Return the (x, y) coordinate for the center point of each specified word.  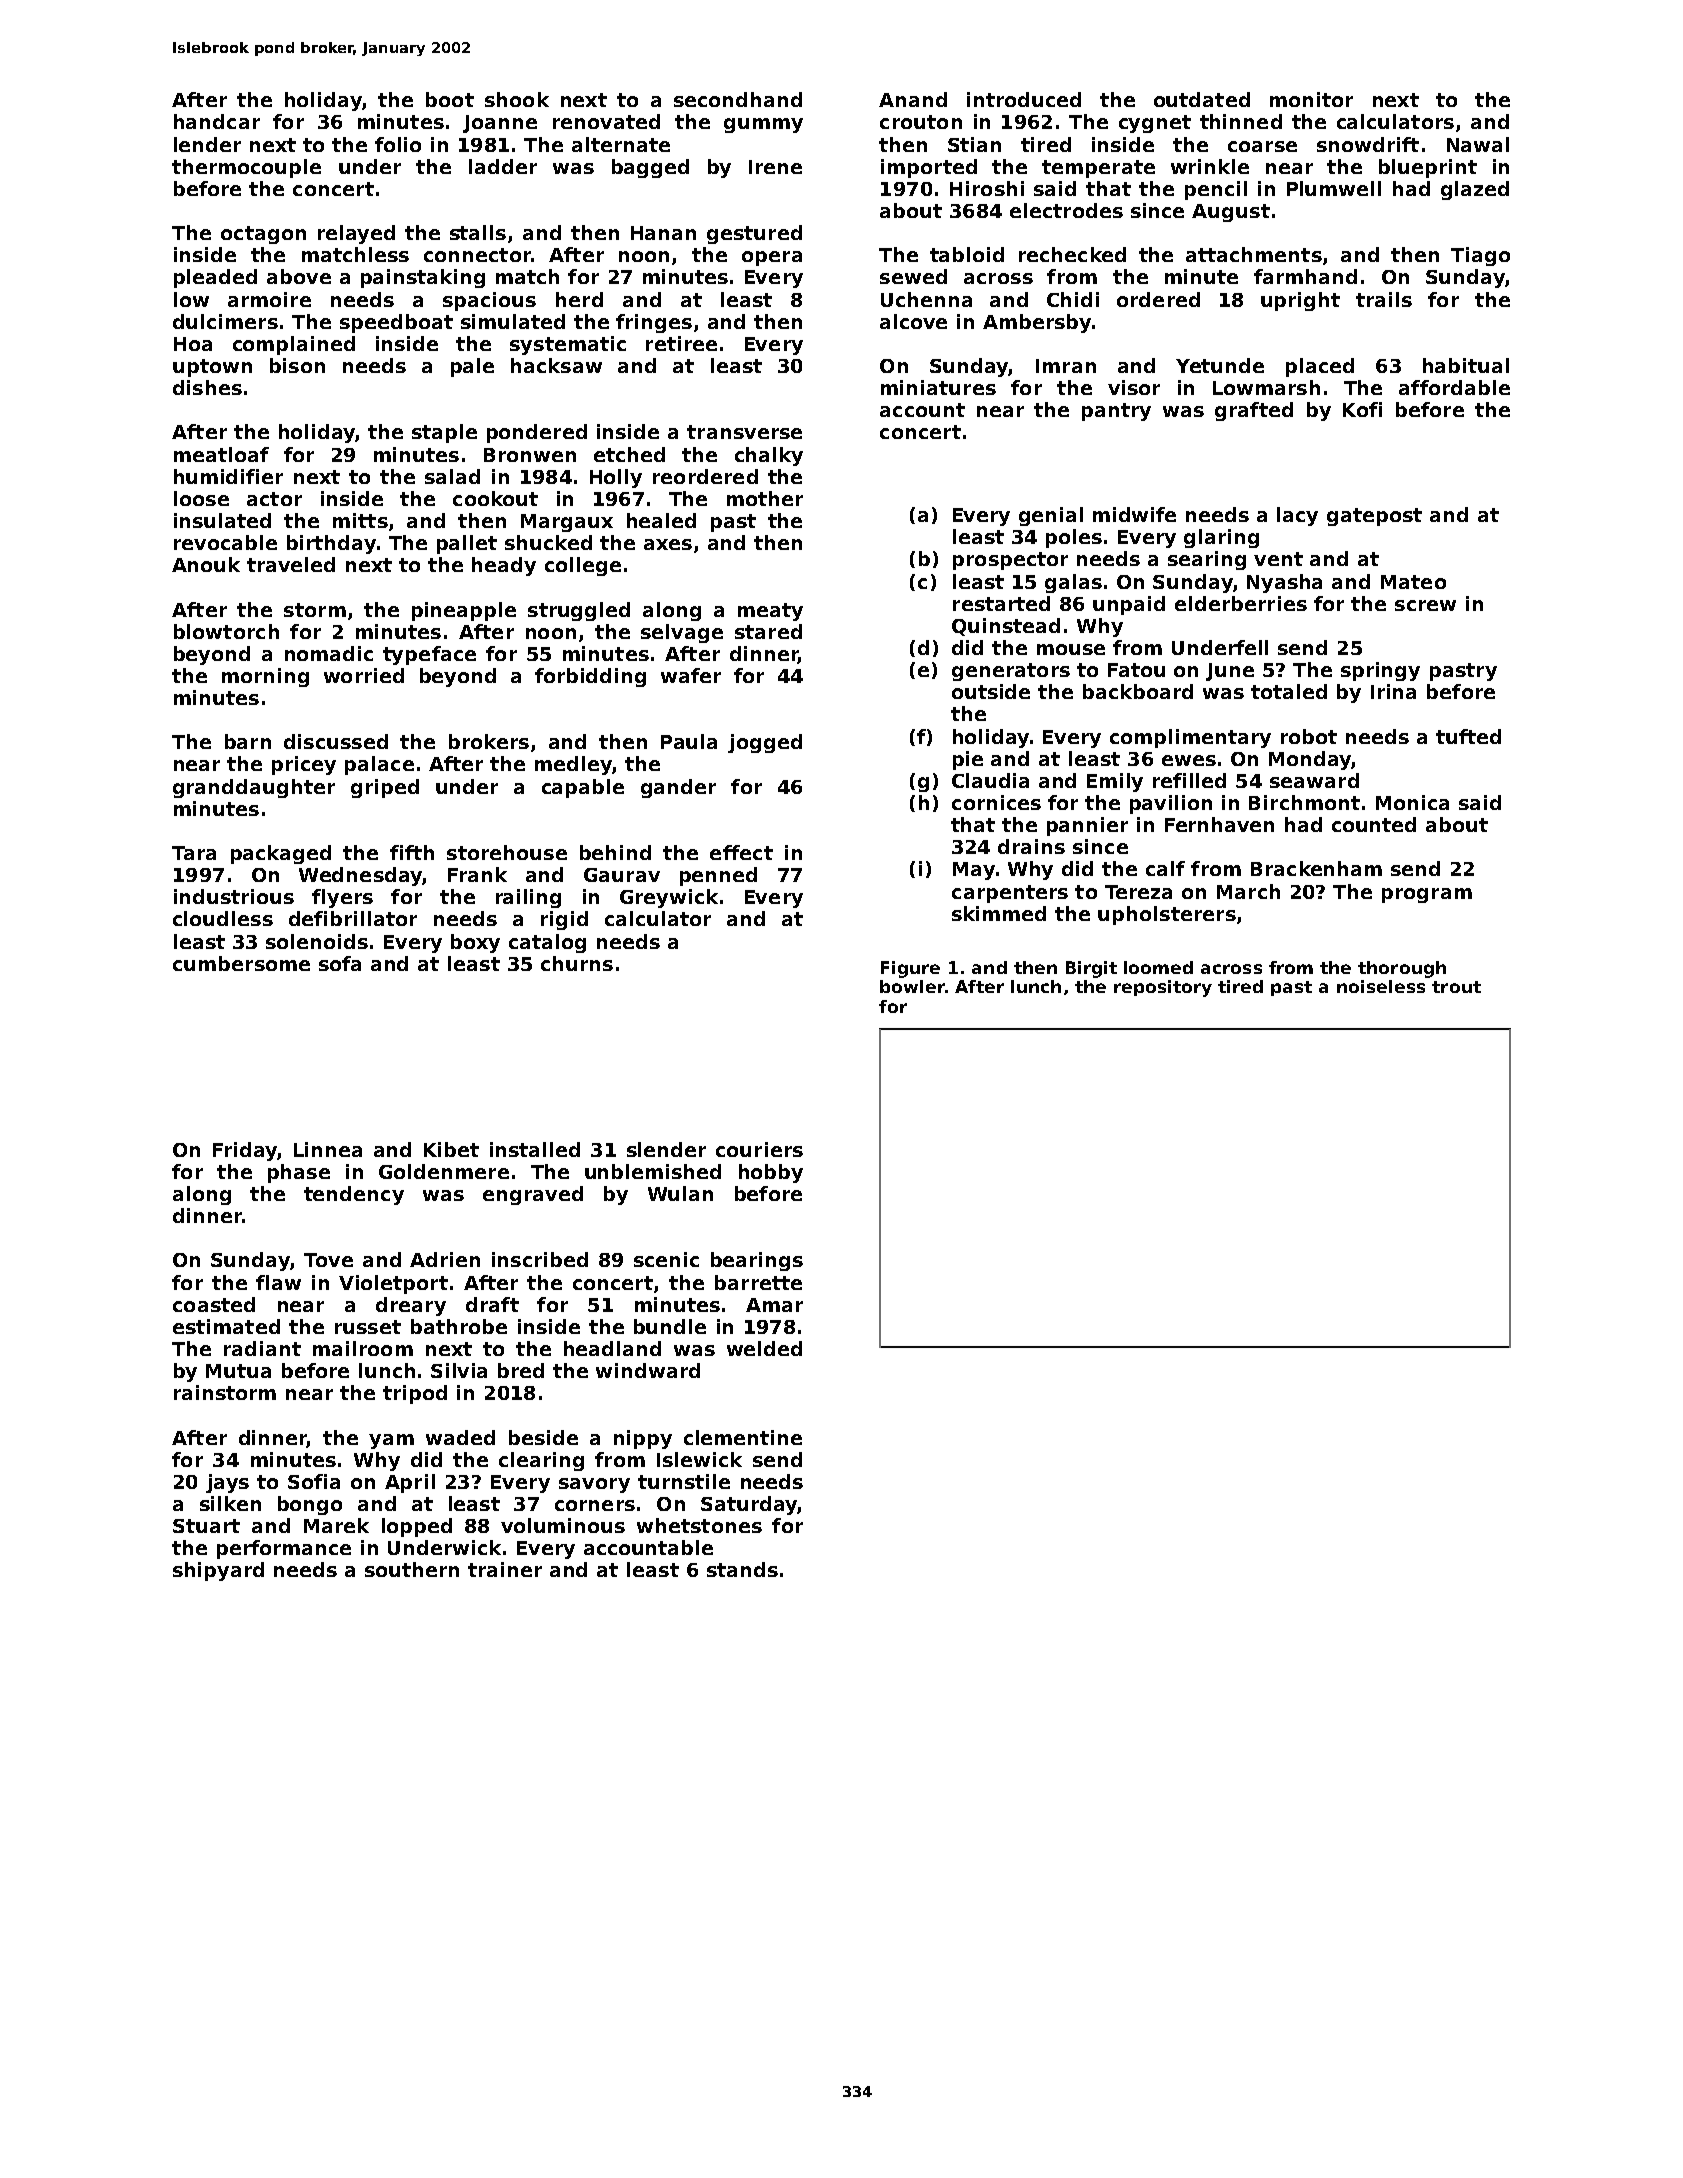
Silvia (459, 1370)
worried (364, 675)
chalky (769, 456)
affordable (1454, 387)
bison (297, 365)
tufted (1468, 736)
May (974, 871)
